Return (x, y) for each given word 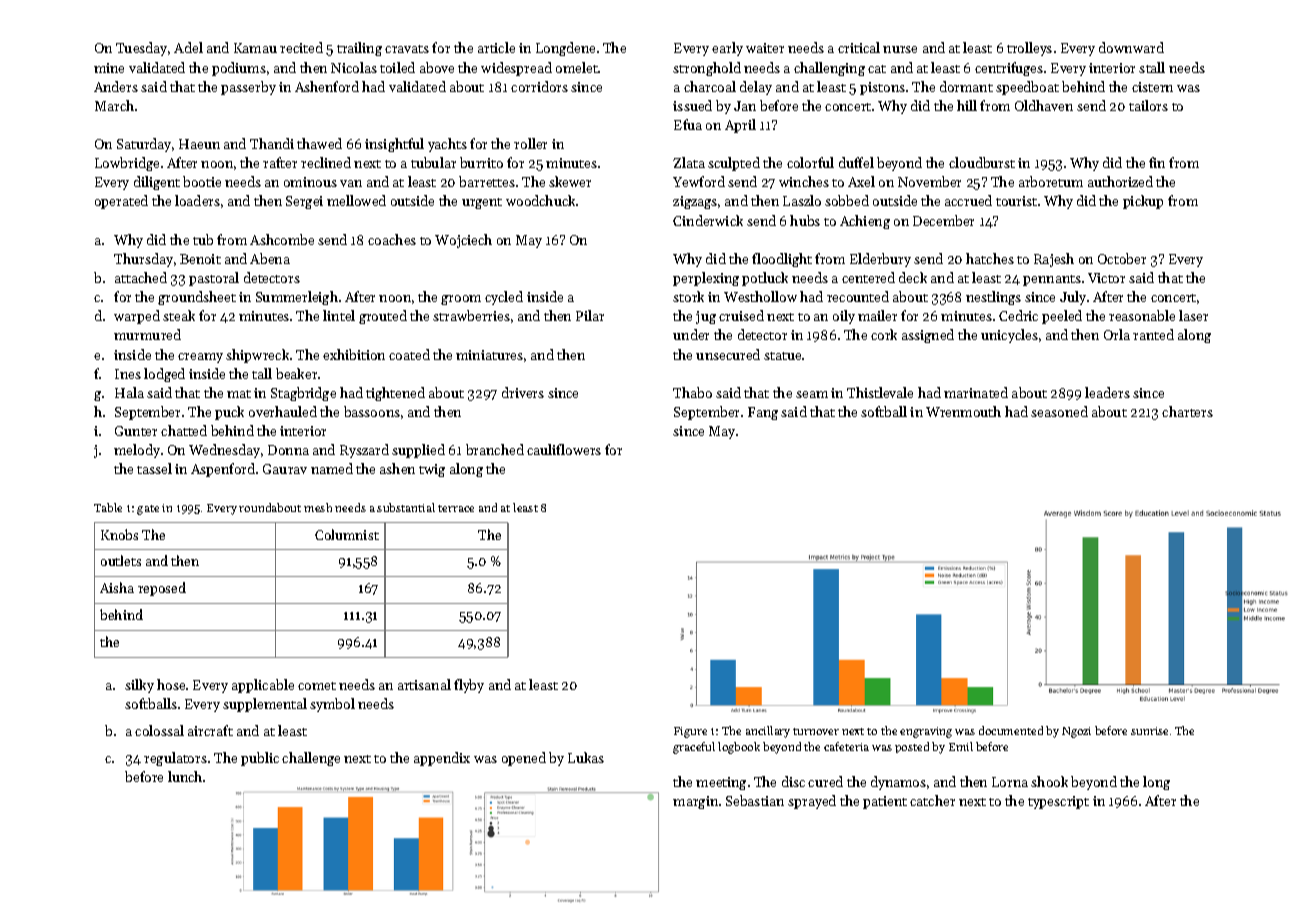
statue (782, 356)
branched (495, 449)
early (727, 49)
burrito (481, 162)
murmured (147, 334)
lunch (185, 776)
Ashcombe (282, 239)
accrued (968, 200)
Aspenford (223, 470)
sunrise (1149, 731)
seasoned (1059, 411)
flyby (469, 686)
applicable (263, 686)
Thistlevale (880, 392)
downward (1131, 47)
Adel (188, 47)
